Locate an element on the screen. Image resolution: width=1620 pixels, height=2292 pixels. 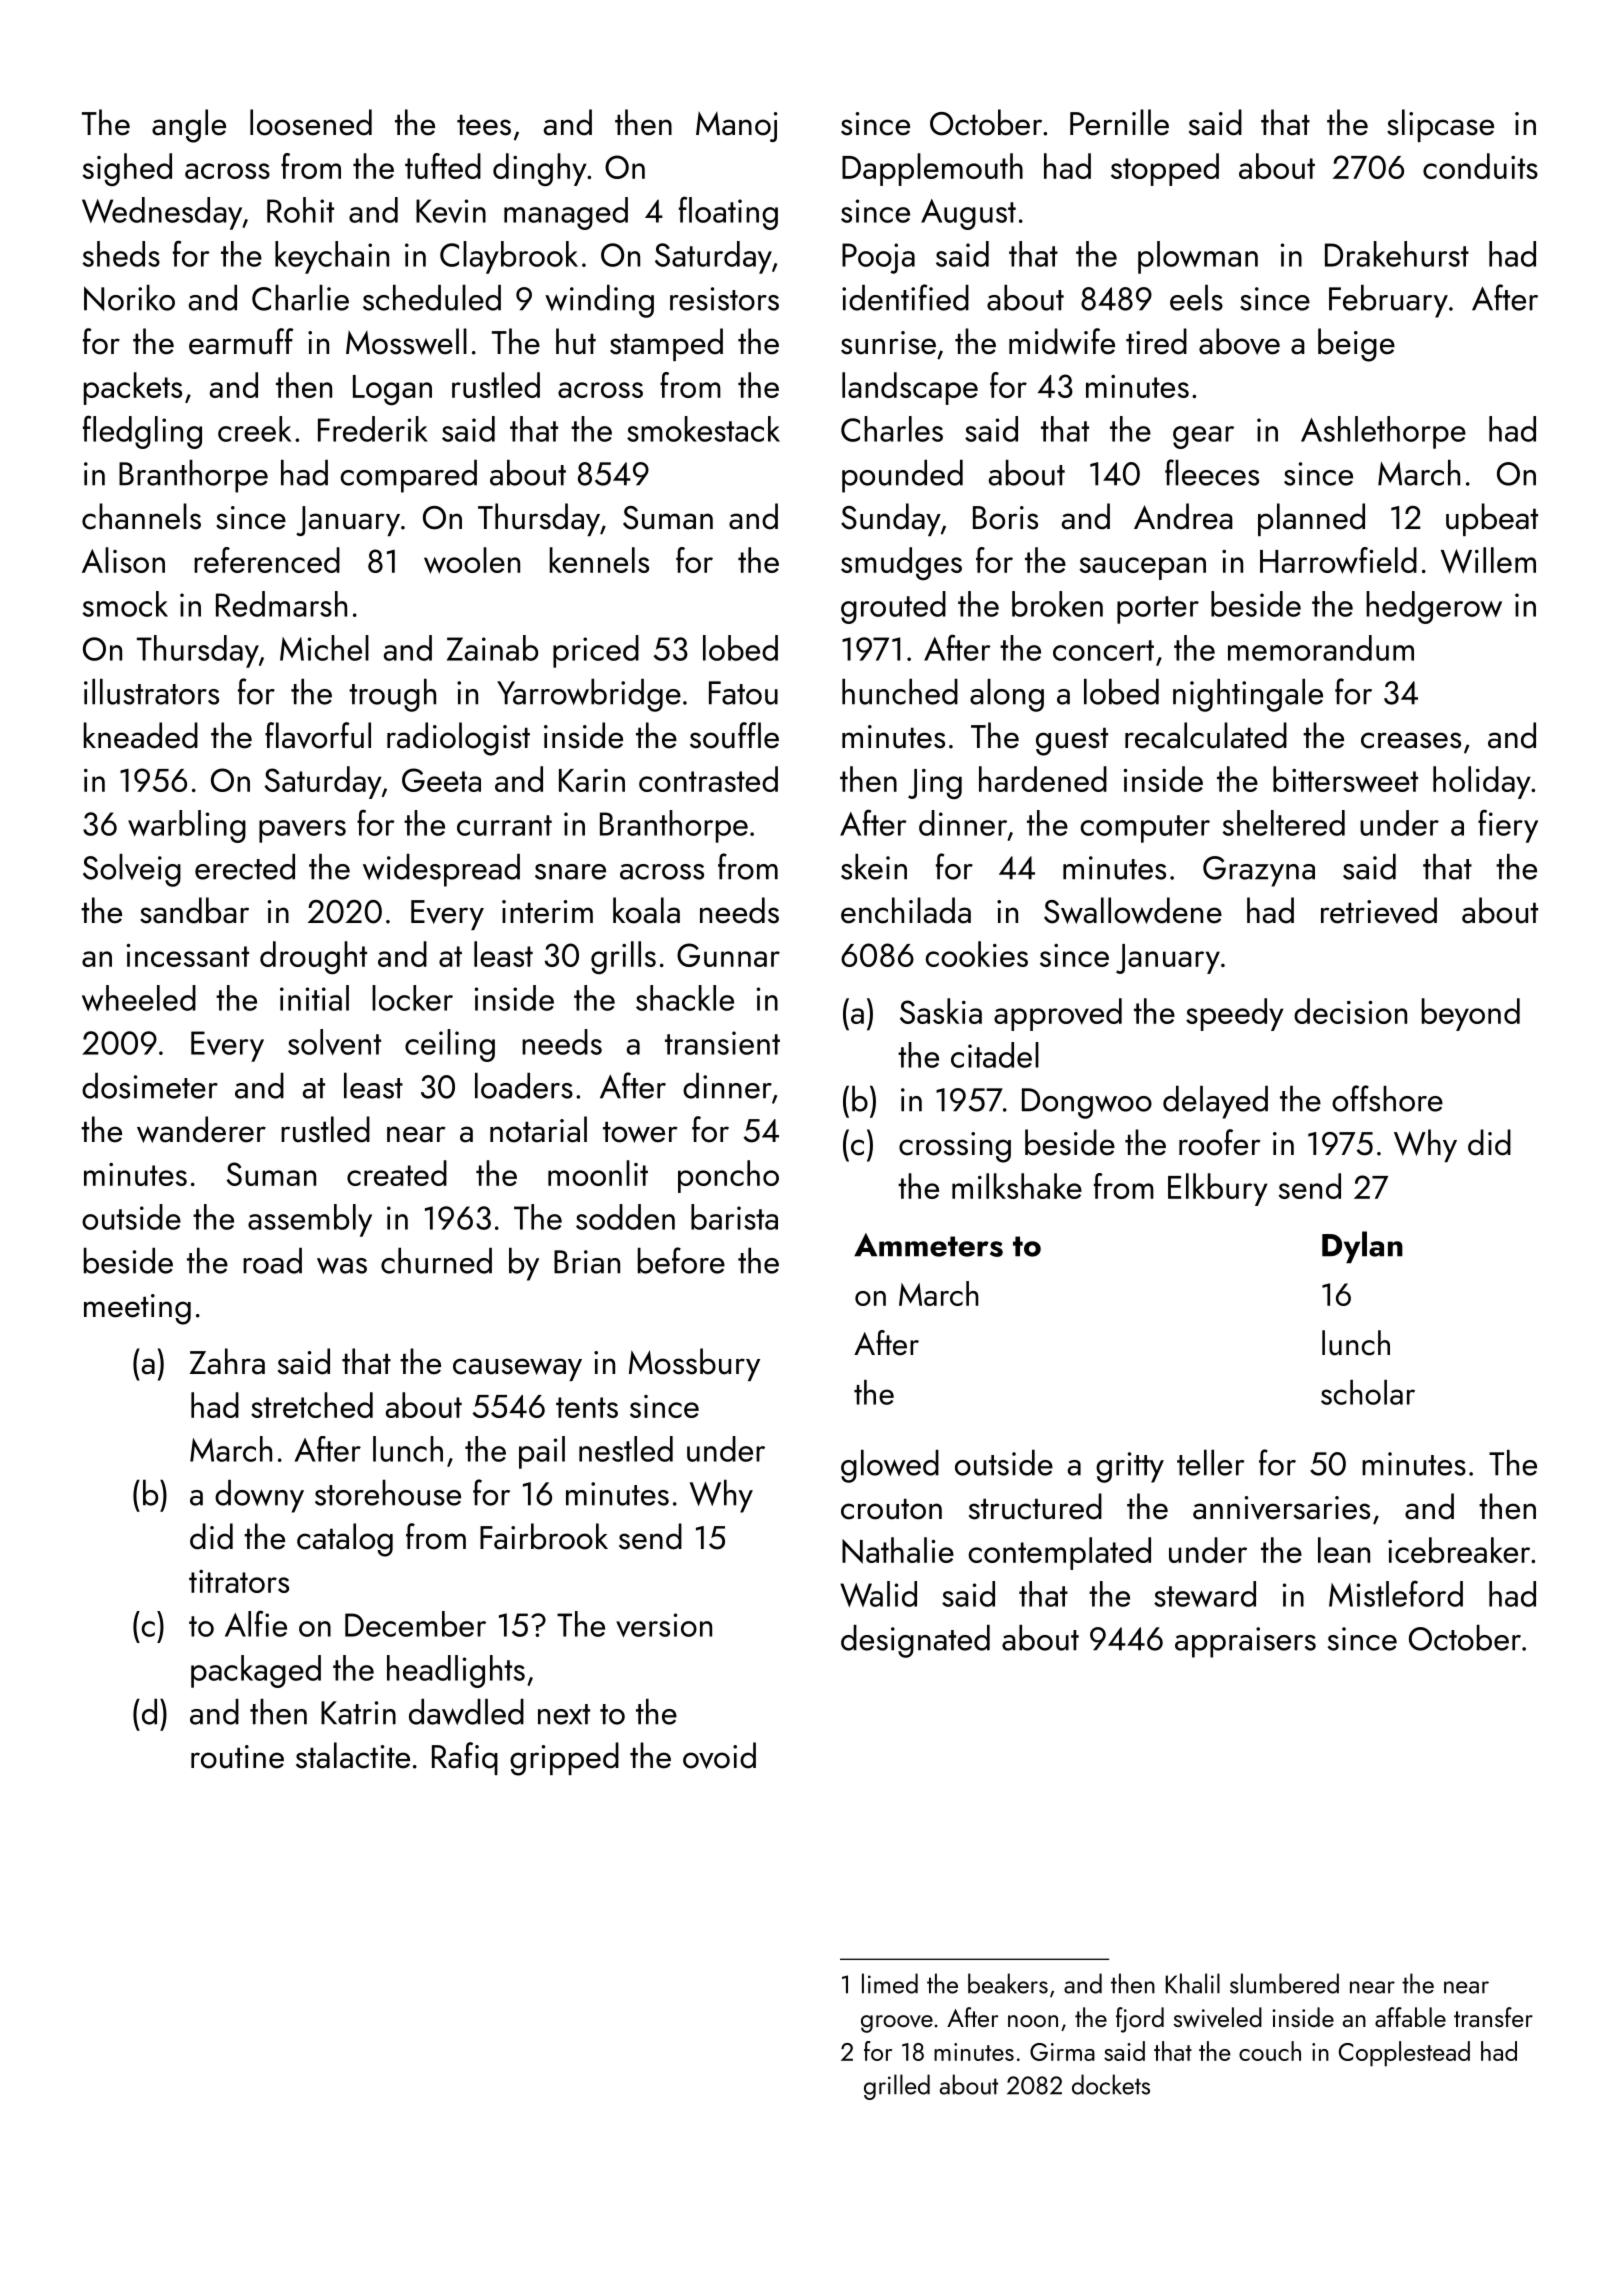
Gunnar is located at coordinates (728, 955).
